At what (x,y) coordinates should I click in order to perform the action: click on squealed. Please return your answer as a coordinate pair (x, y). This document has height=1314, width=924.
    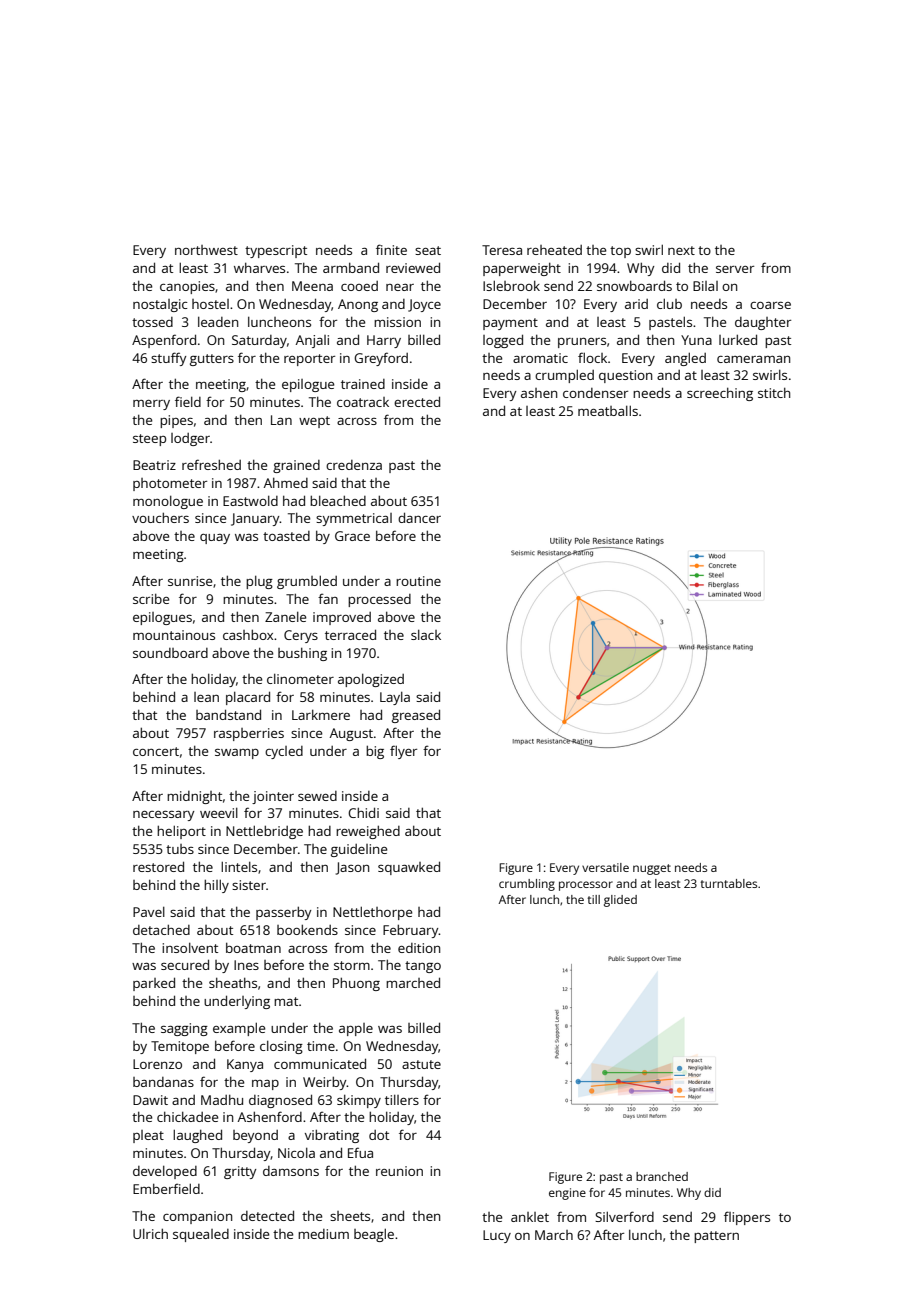
    Looking at the image, I should click on (201, 1235).
